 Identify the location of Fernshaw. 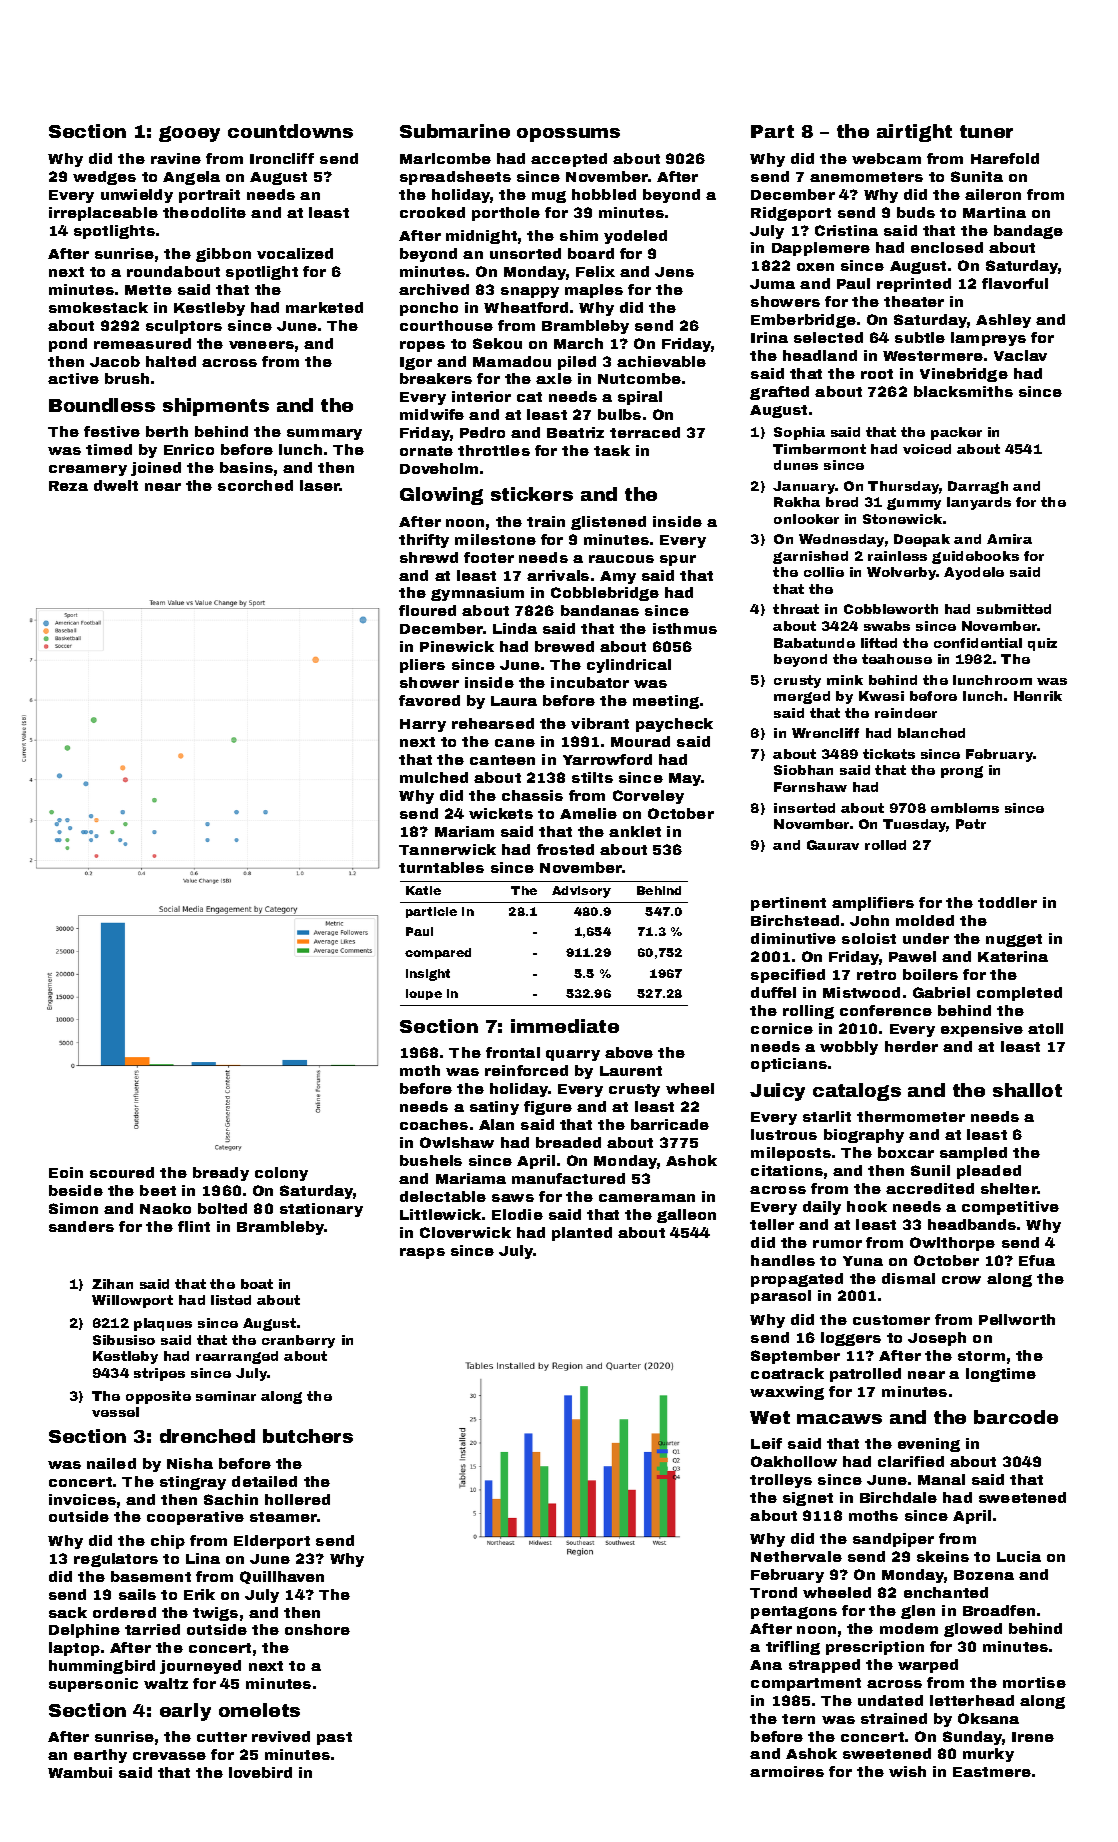
(810, 787).
